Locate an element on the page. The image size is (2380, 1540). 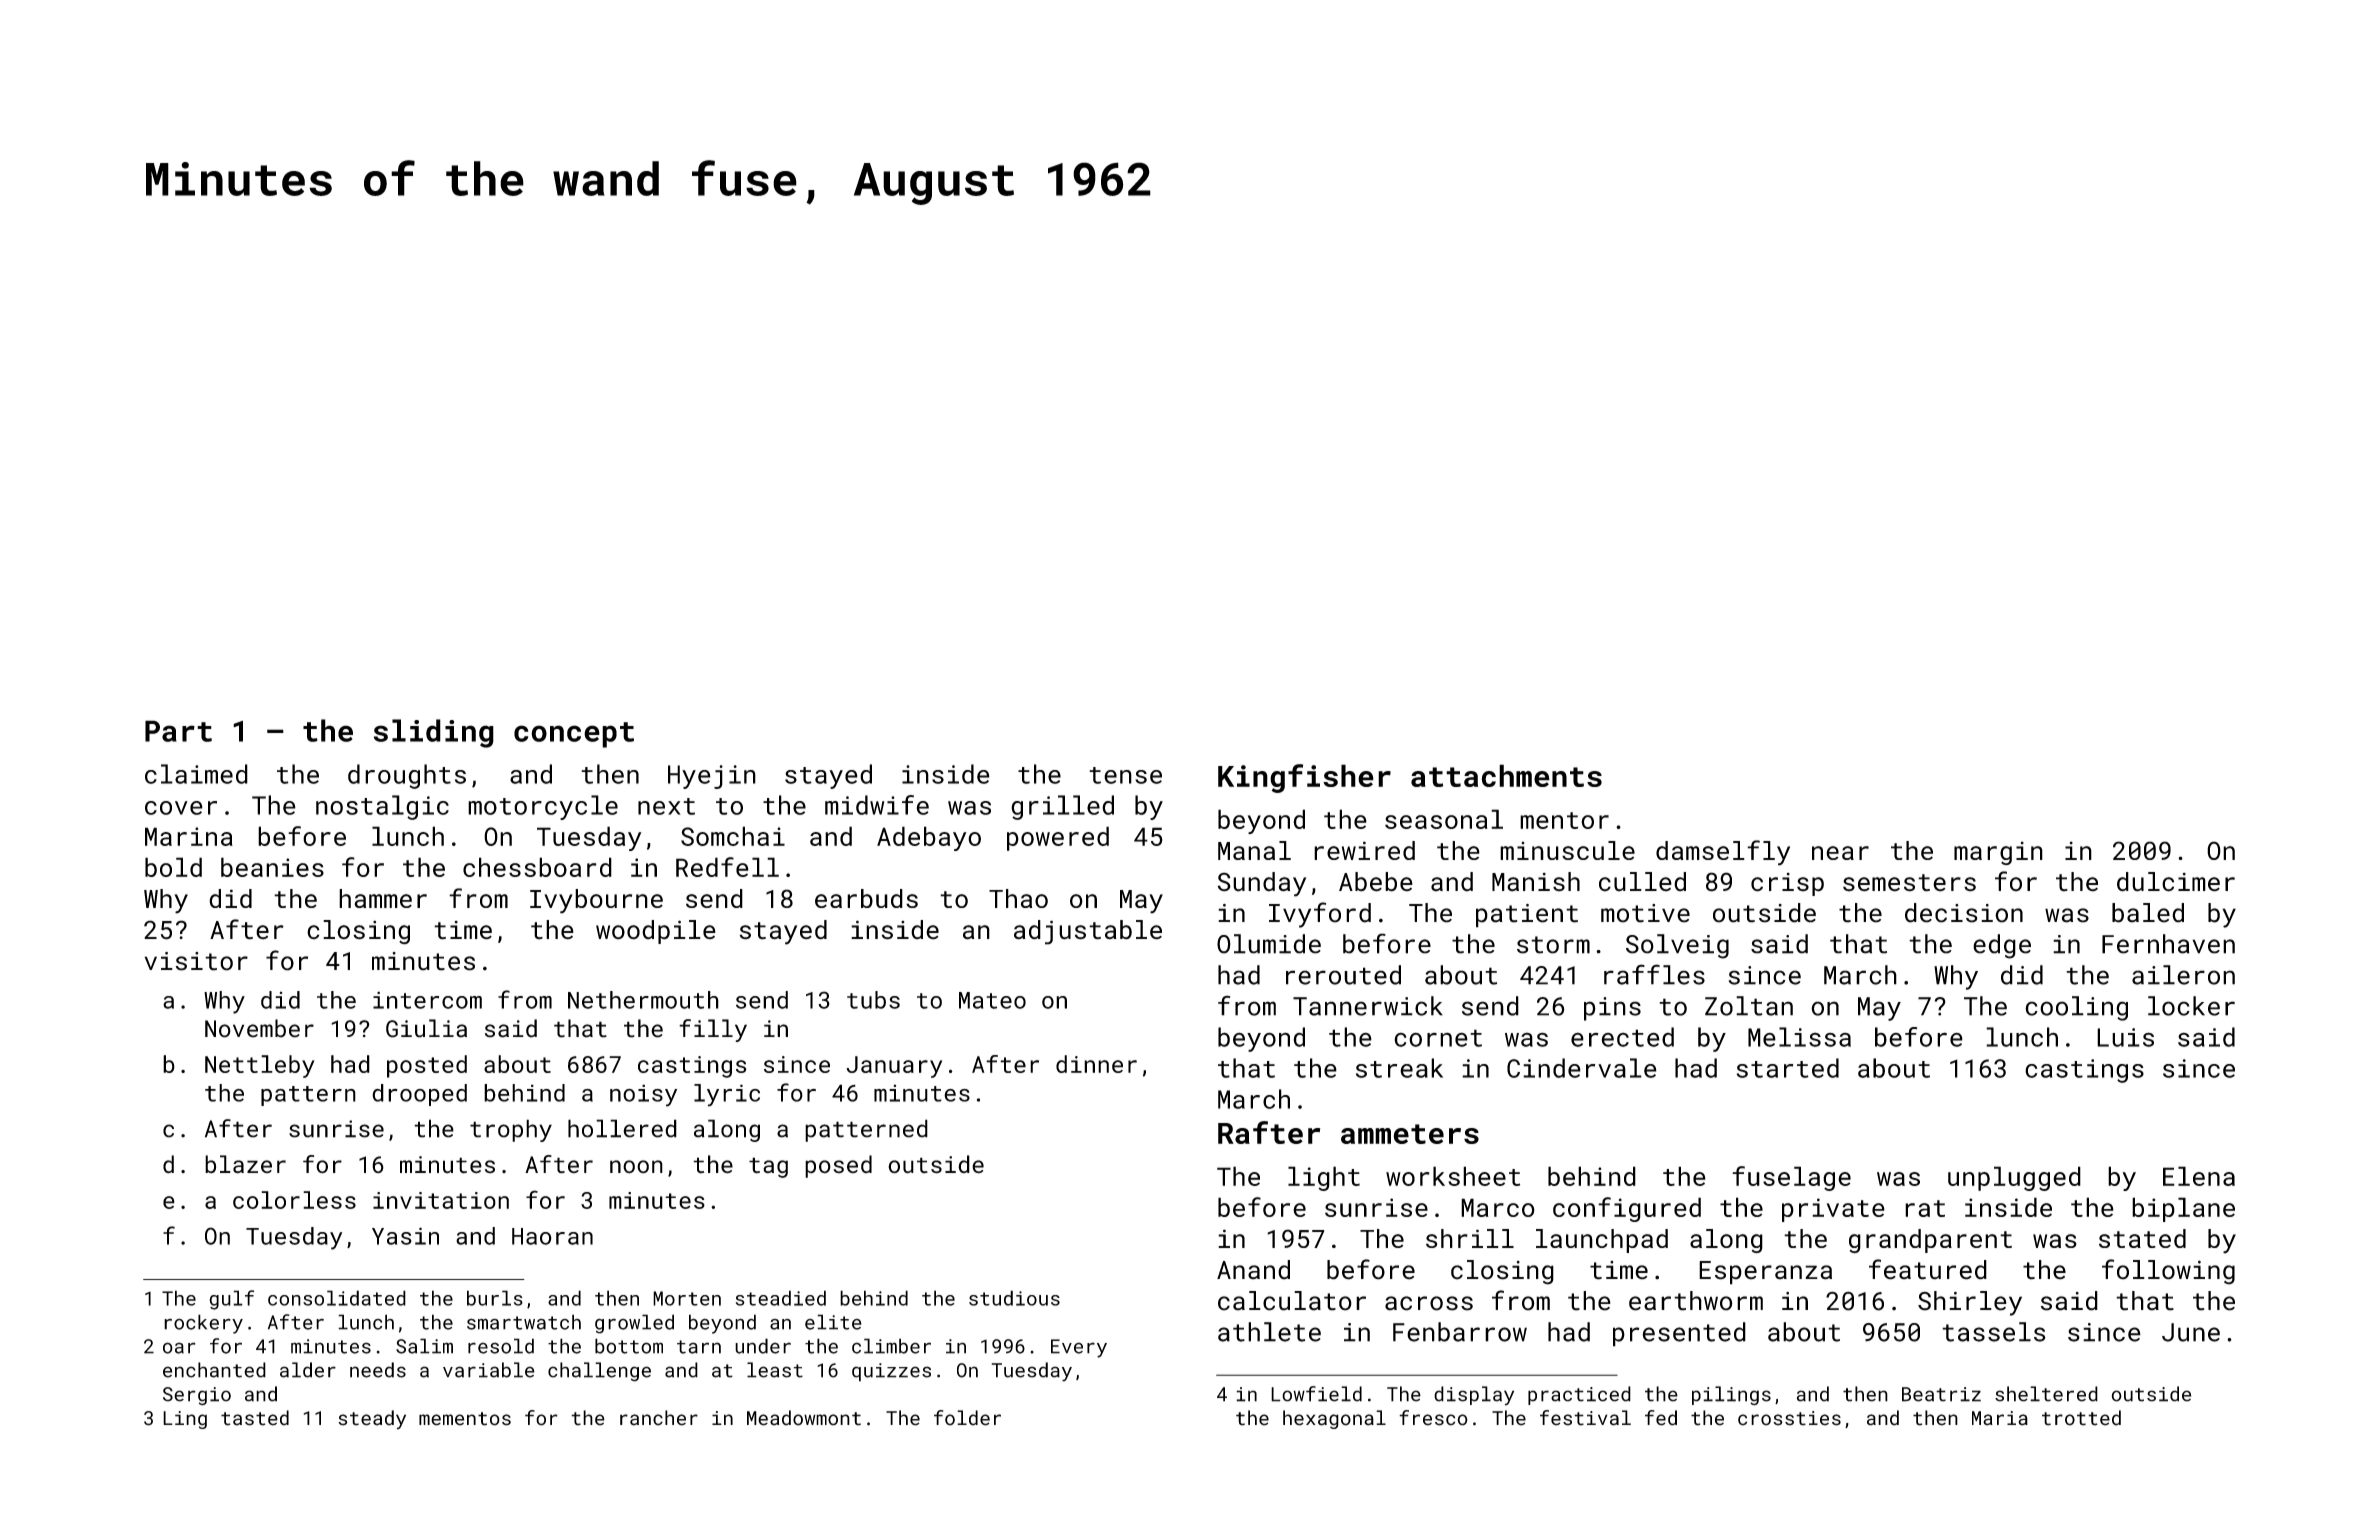
attachments is located at coordinates (1506, 775).
